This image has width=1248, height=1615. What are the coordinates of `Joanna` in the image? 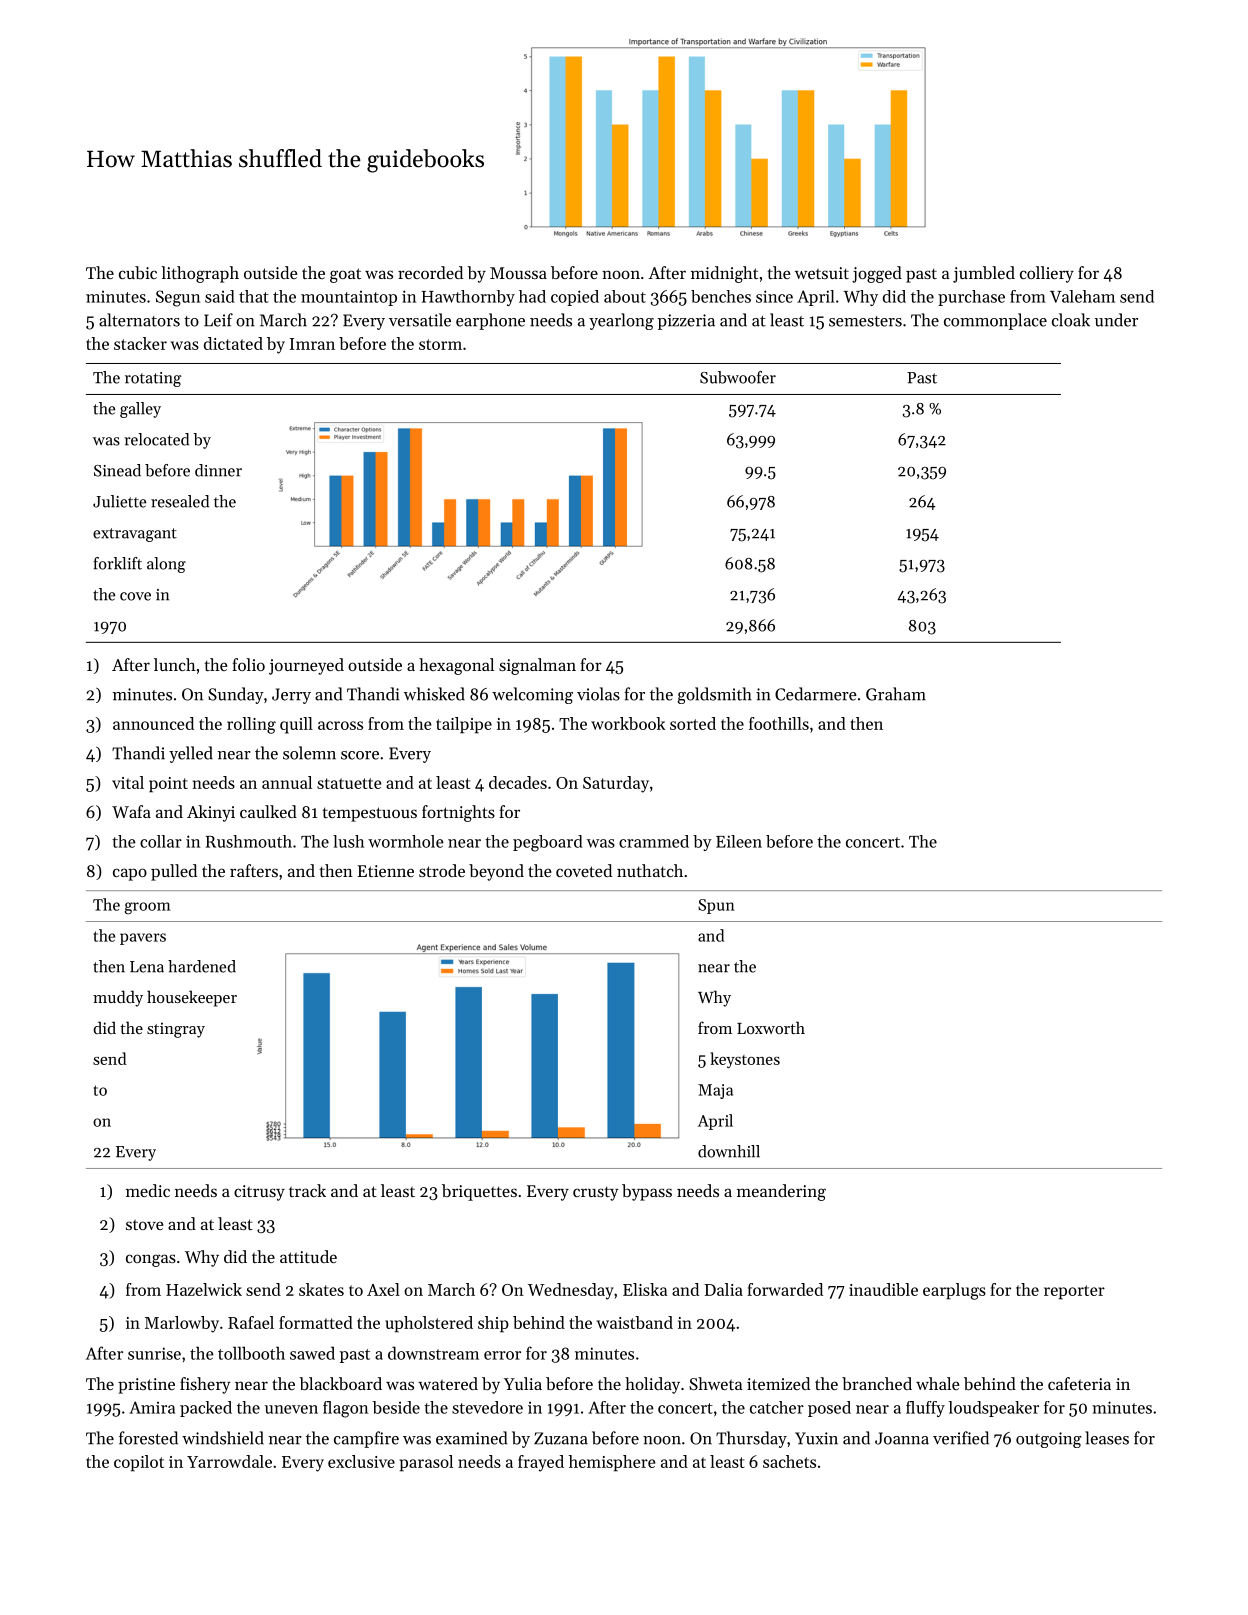 It's located at (902, 1438).
